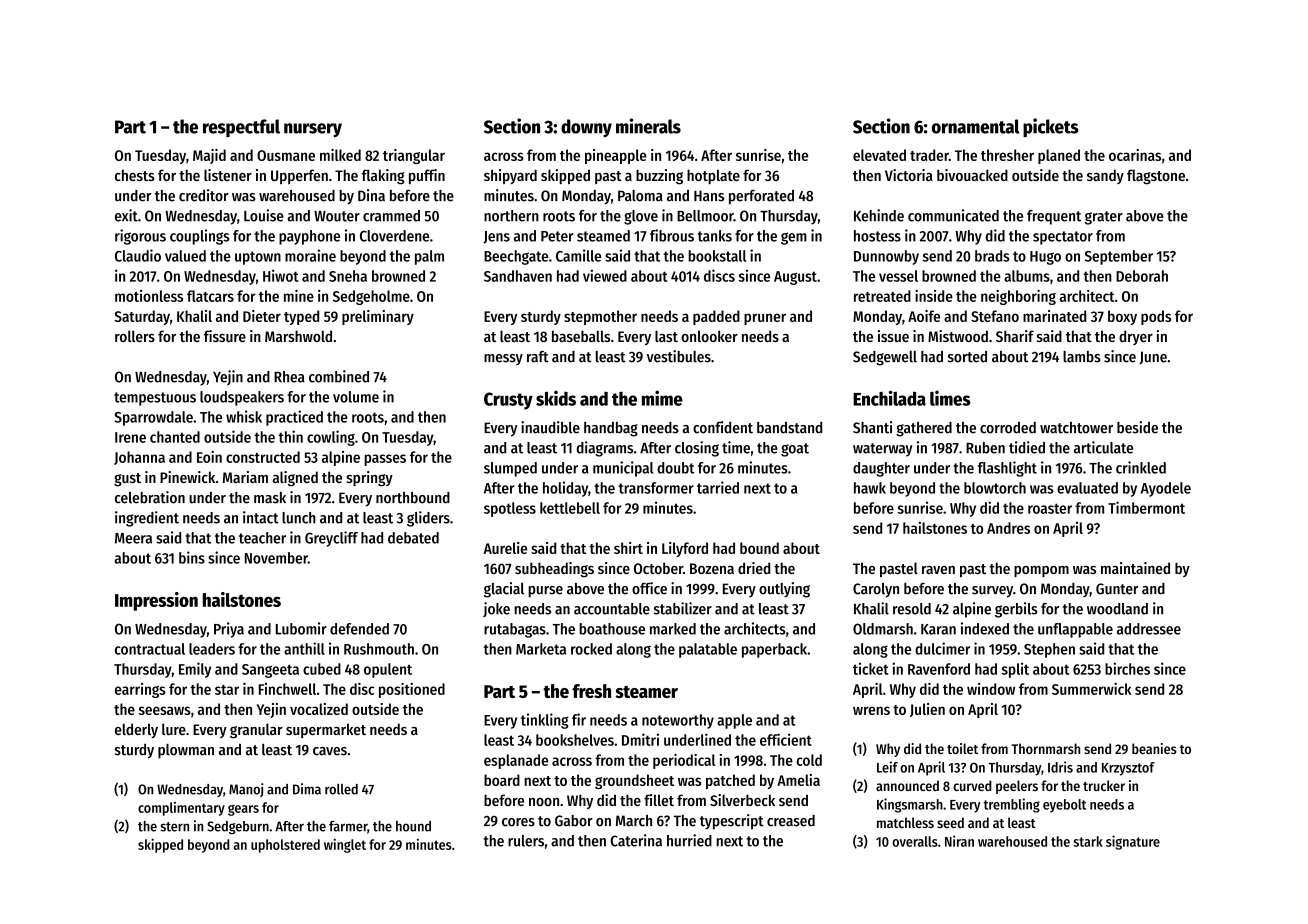  What do you see at coordinates (673, 629) in the image?
I see `marked` at bounding box center [673, 629].
